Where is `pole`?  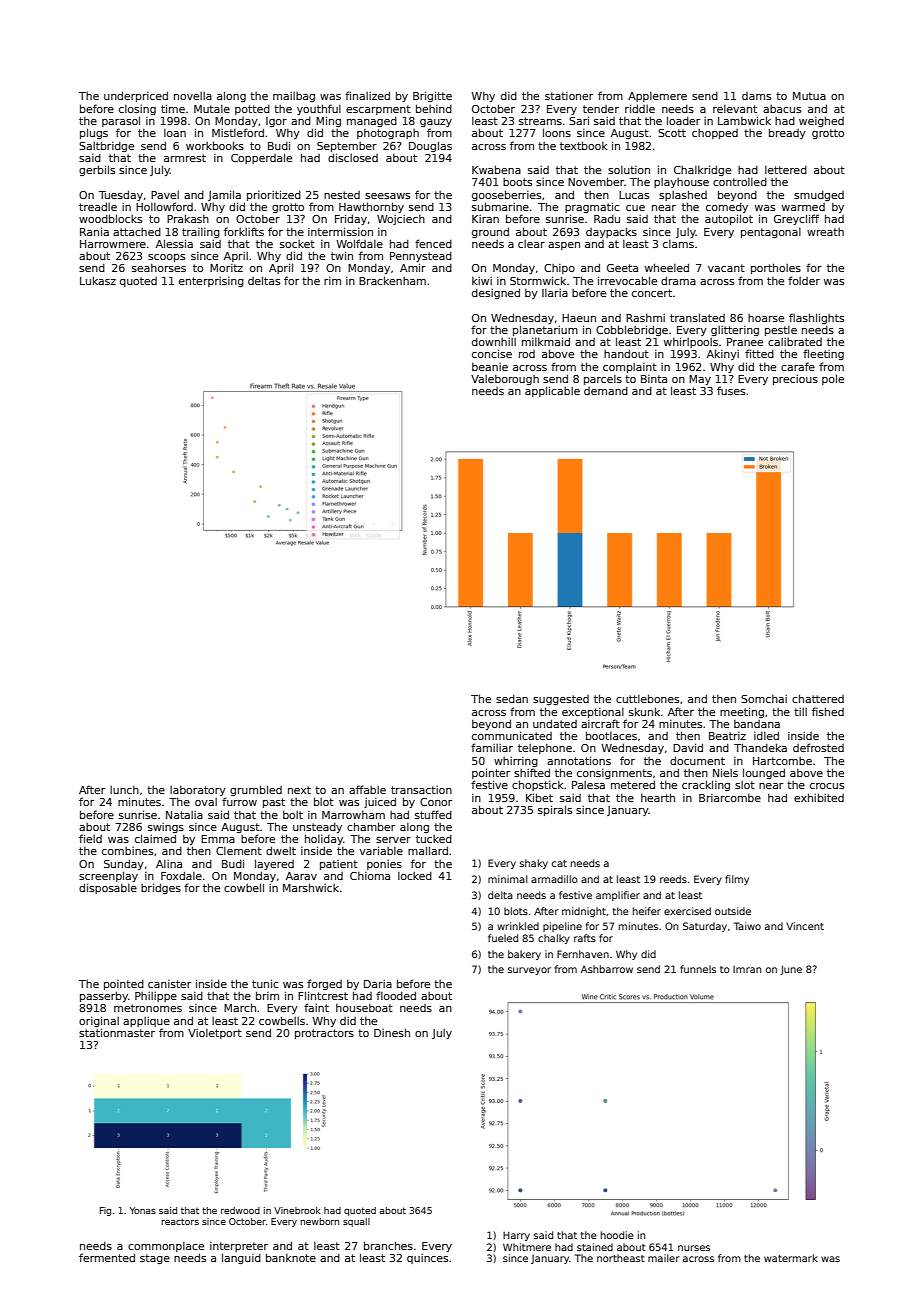
pole is located at coordinates (833, 379).
